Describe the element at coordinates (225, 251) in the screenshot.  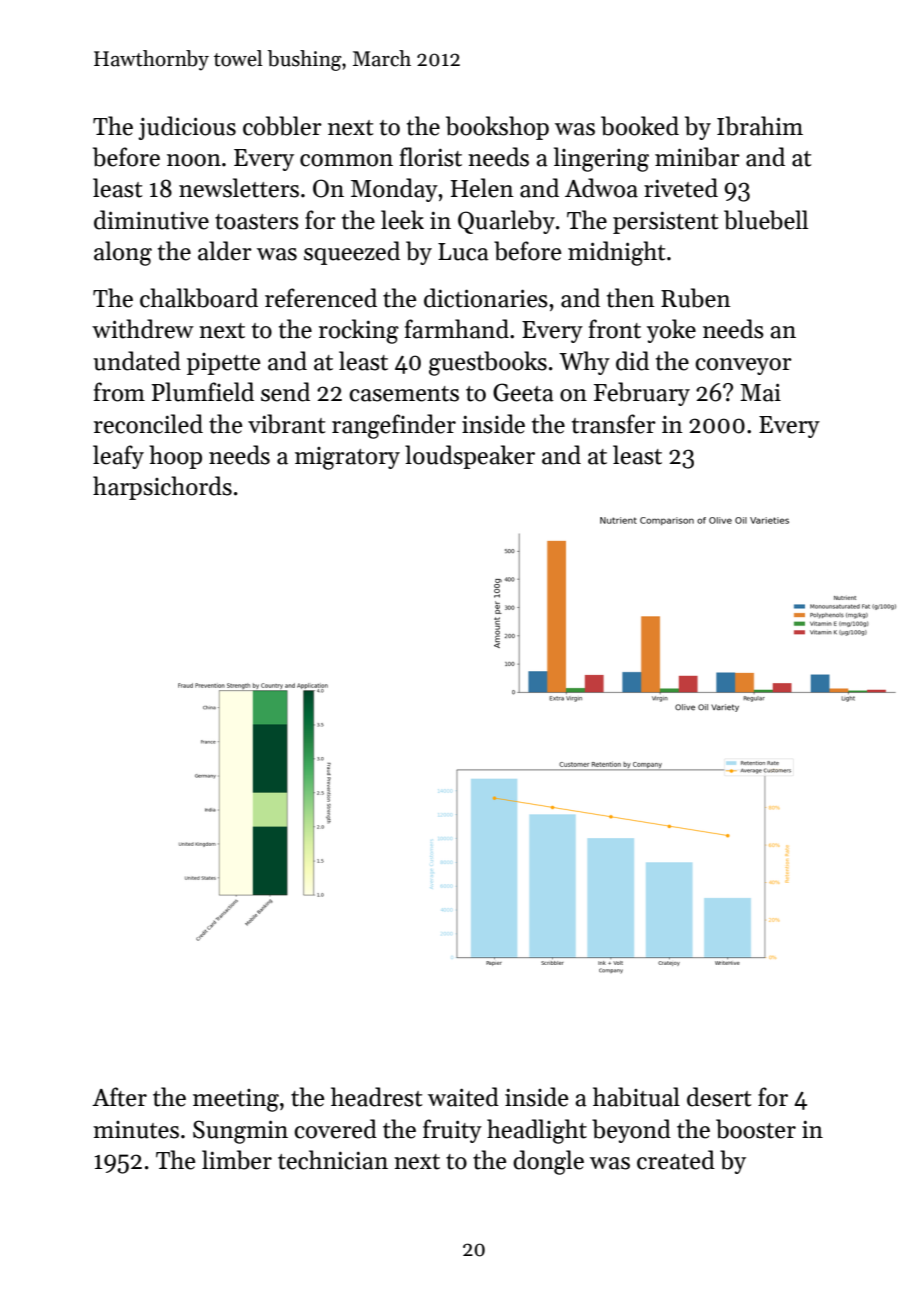
I see `alder` at that location.
